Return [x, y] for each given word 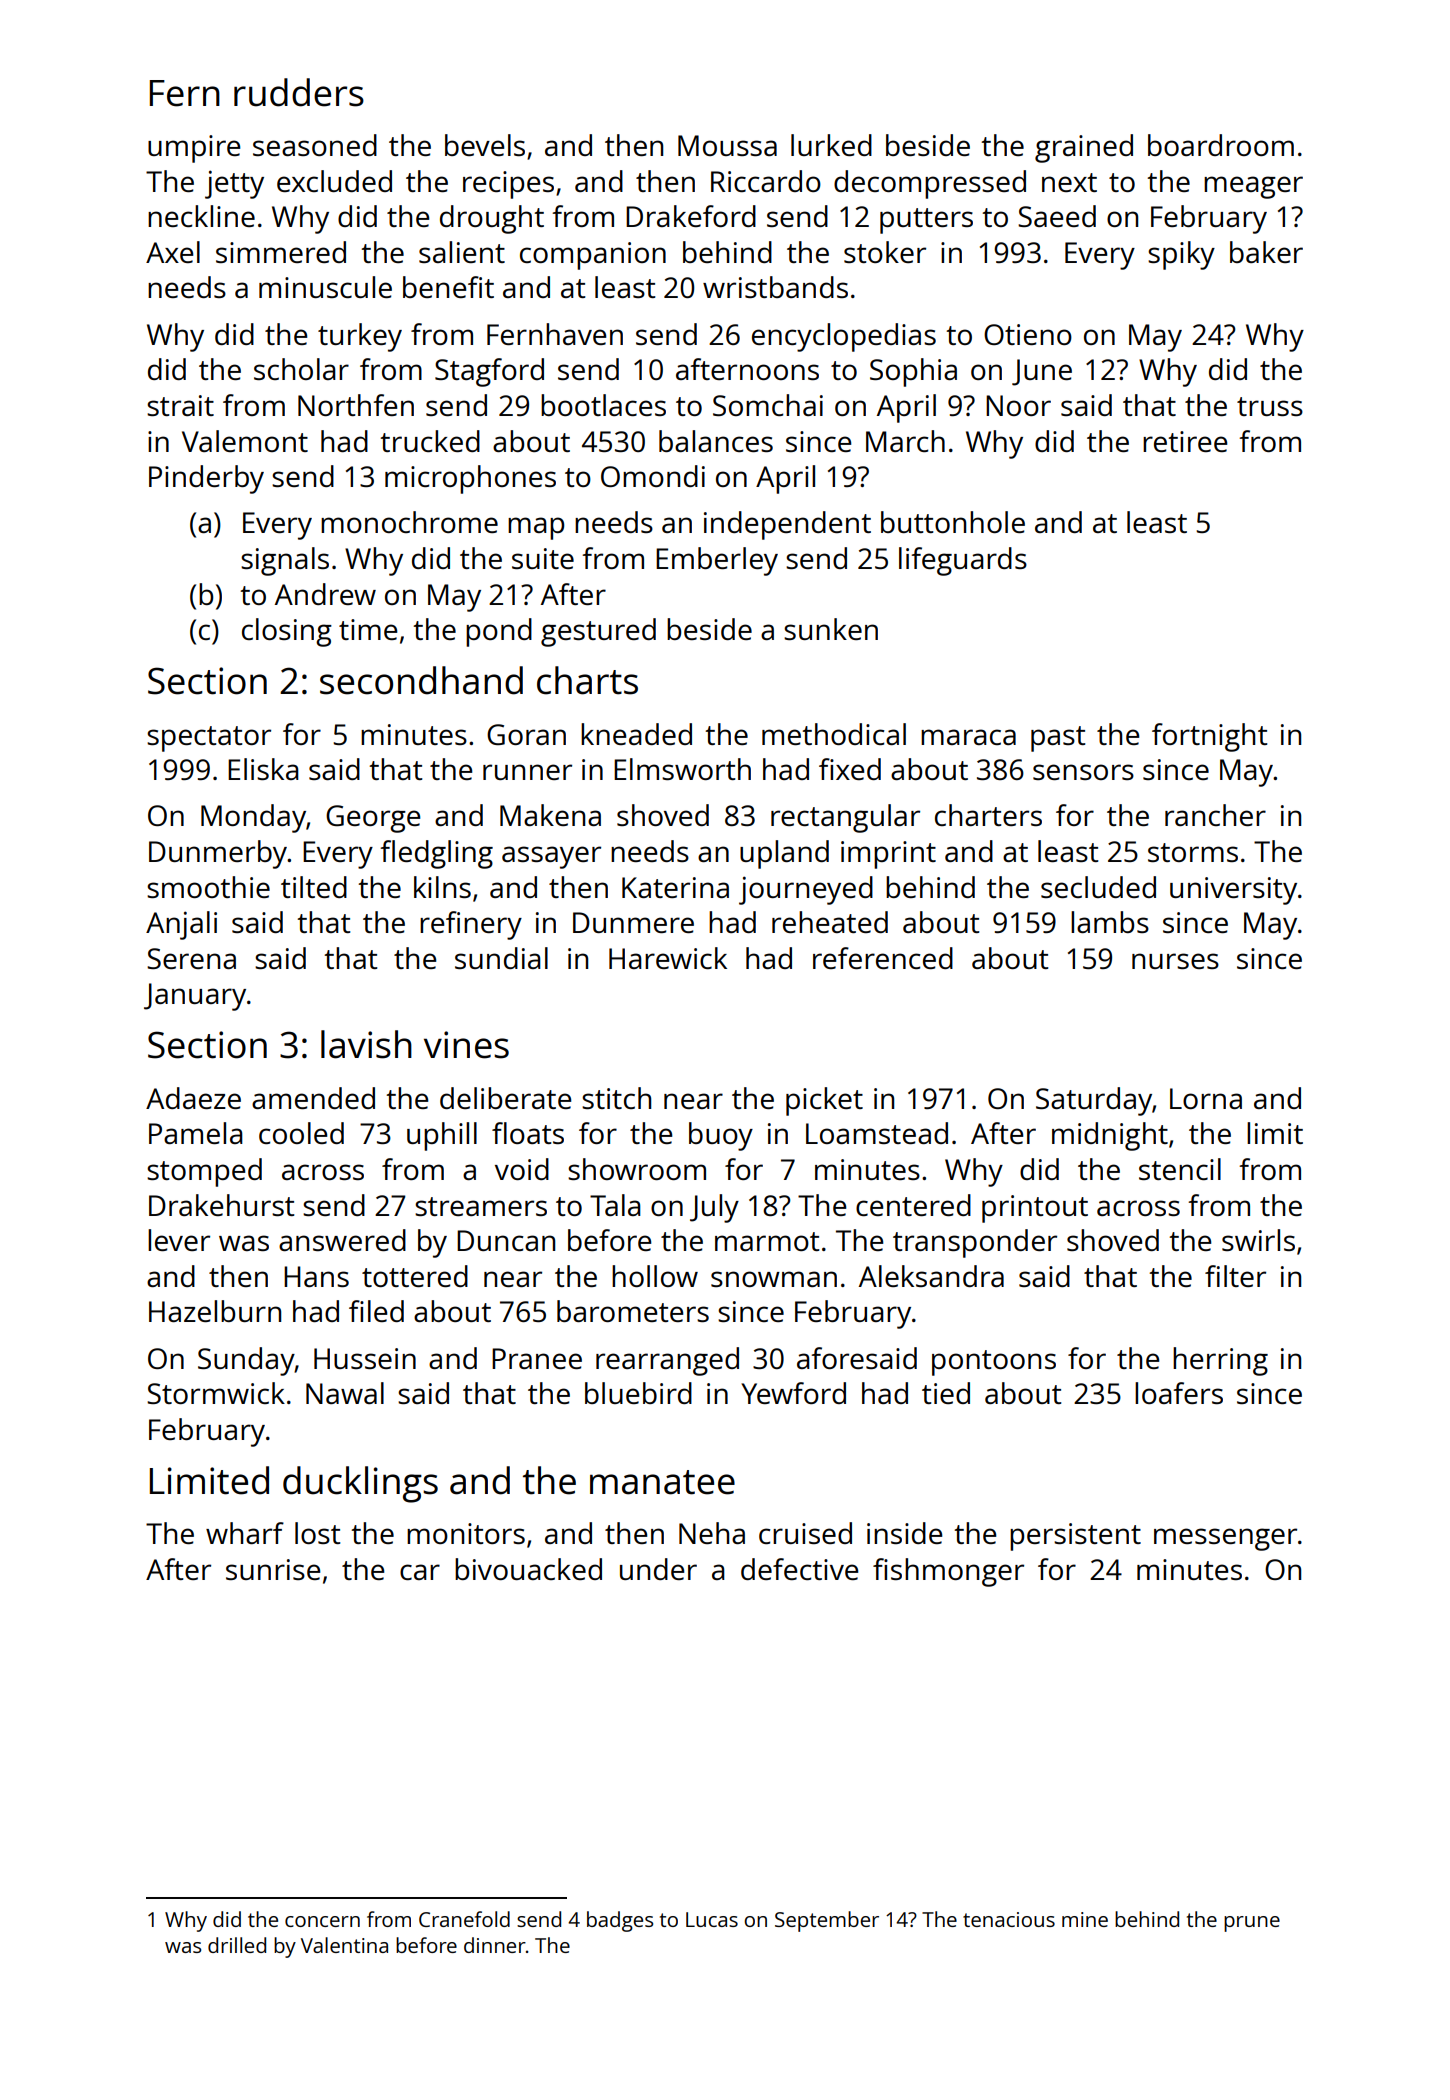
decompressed [930, 184]
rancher [1215, 815]
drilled [237, 1945]
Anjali [181, 925]
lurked [831, 145]
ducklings [360, 1484]
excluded [334, 181]
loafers [1179, 1393]
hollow [655, 1276]
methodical [834, 734]
